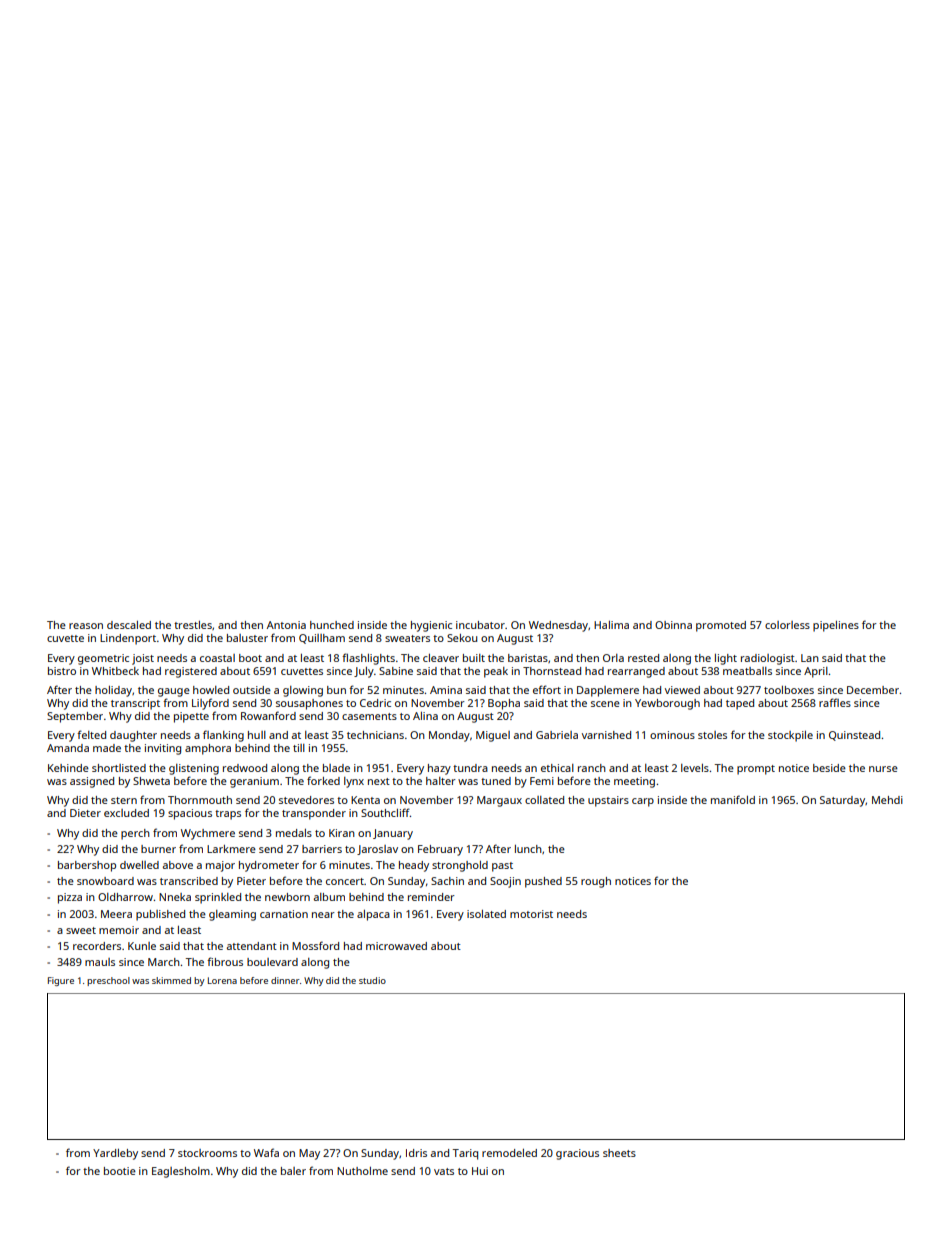 The image size is (952, 1233). I want to click on Halima, so click(611, 625).
